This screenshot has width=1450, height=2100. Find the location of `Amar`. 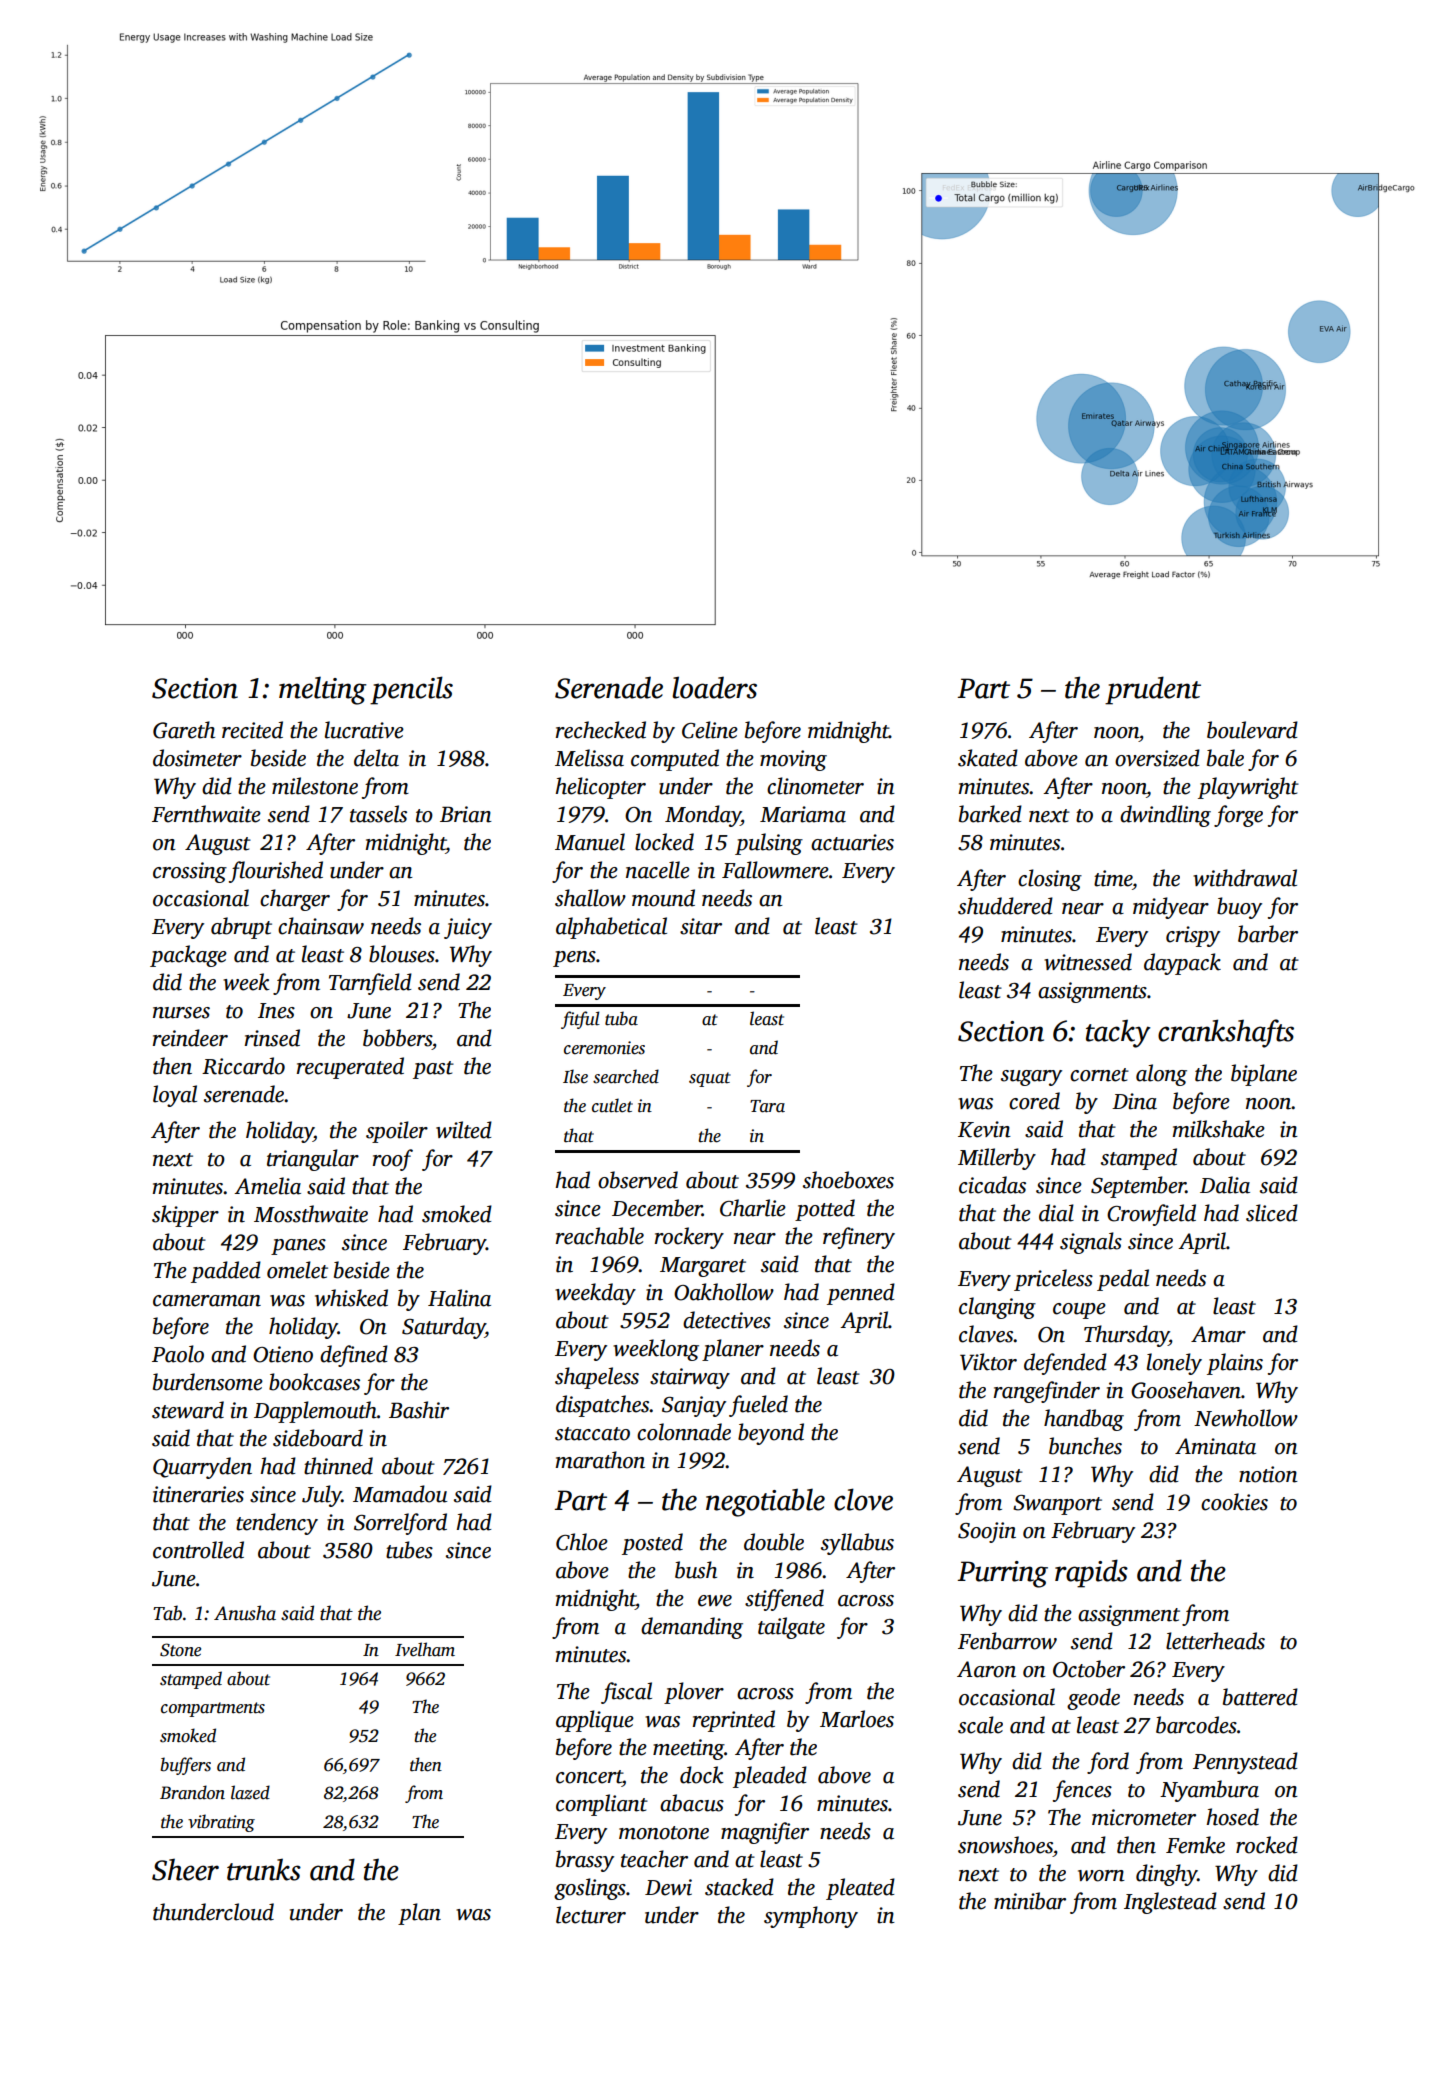

Amar is located at coordinates (1218, 1334).
